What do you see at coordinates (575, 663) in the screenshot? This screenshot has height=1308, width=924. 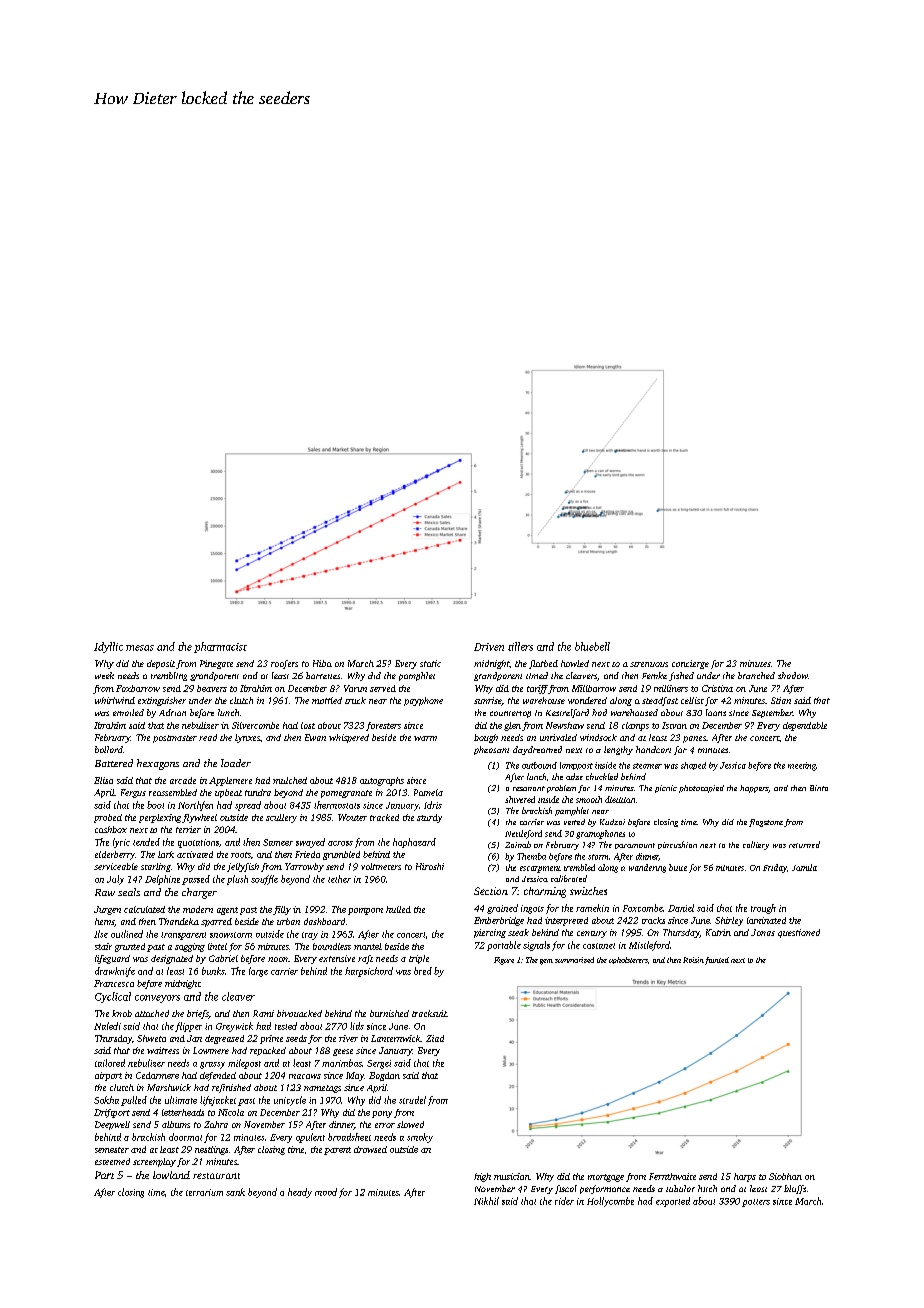 I see `howled` at bounding box center [575, 663].
